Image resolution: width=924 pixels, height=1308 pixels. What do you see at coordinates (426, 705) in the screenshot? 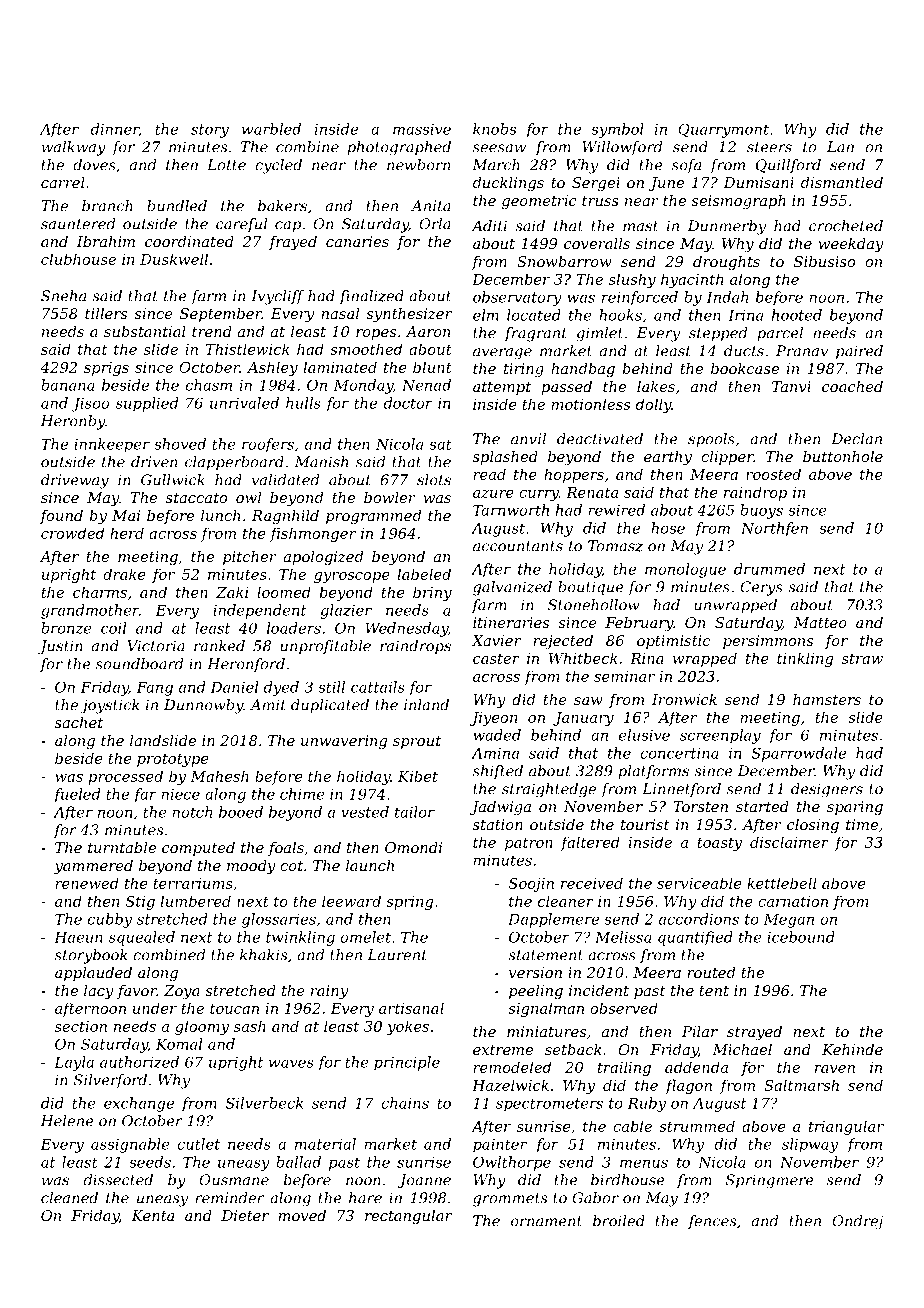
I see `inland` at bounding box center [426, 705].
